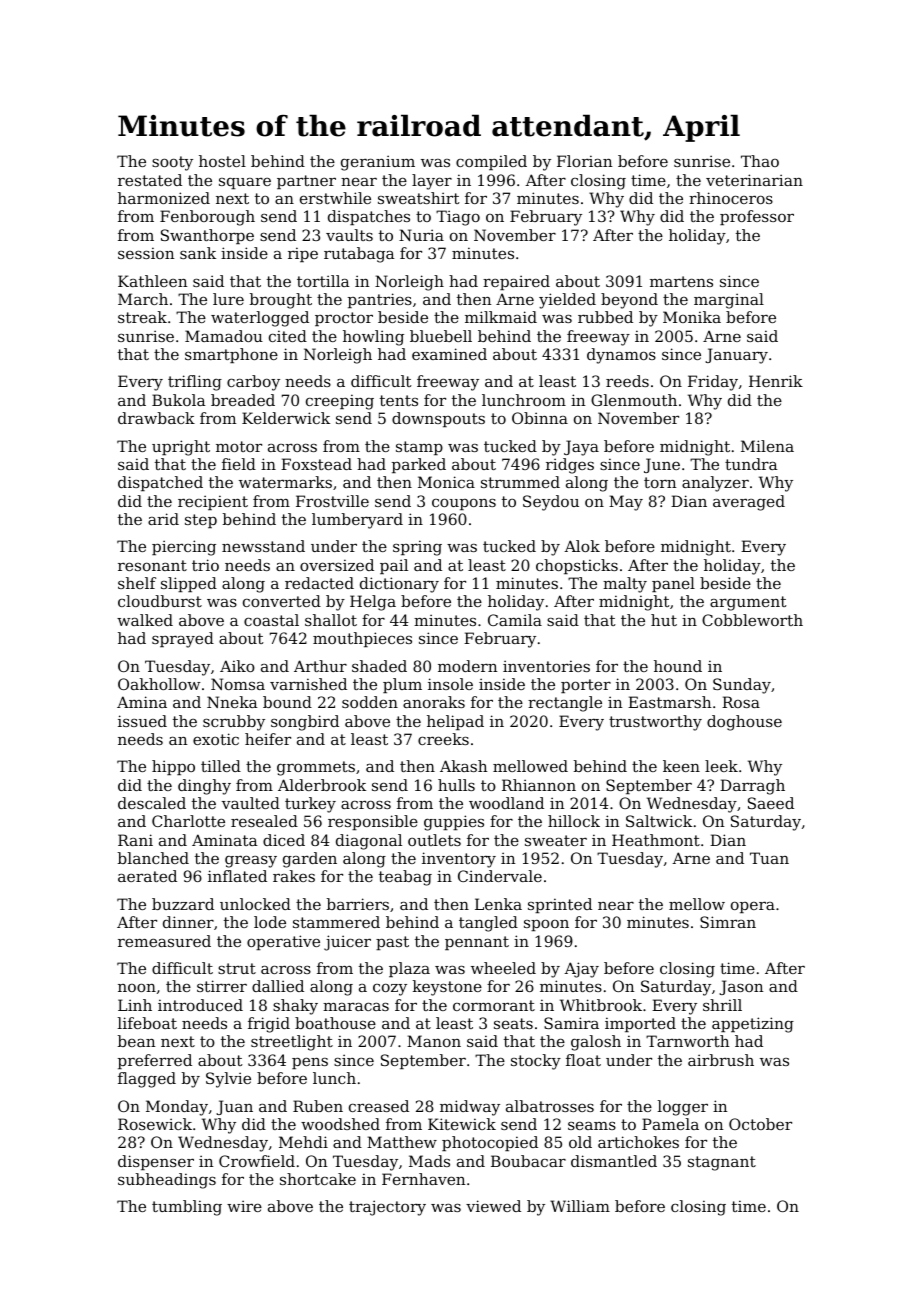 This screenshot has height=1308, width=924. I want to click on downspouts, so click(438, 419).
